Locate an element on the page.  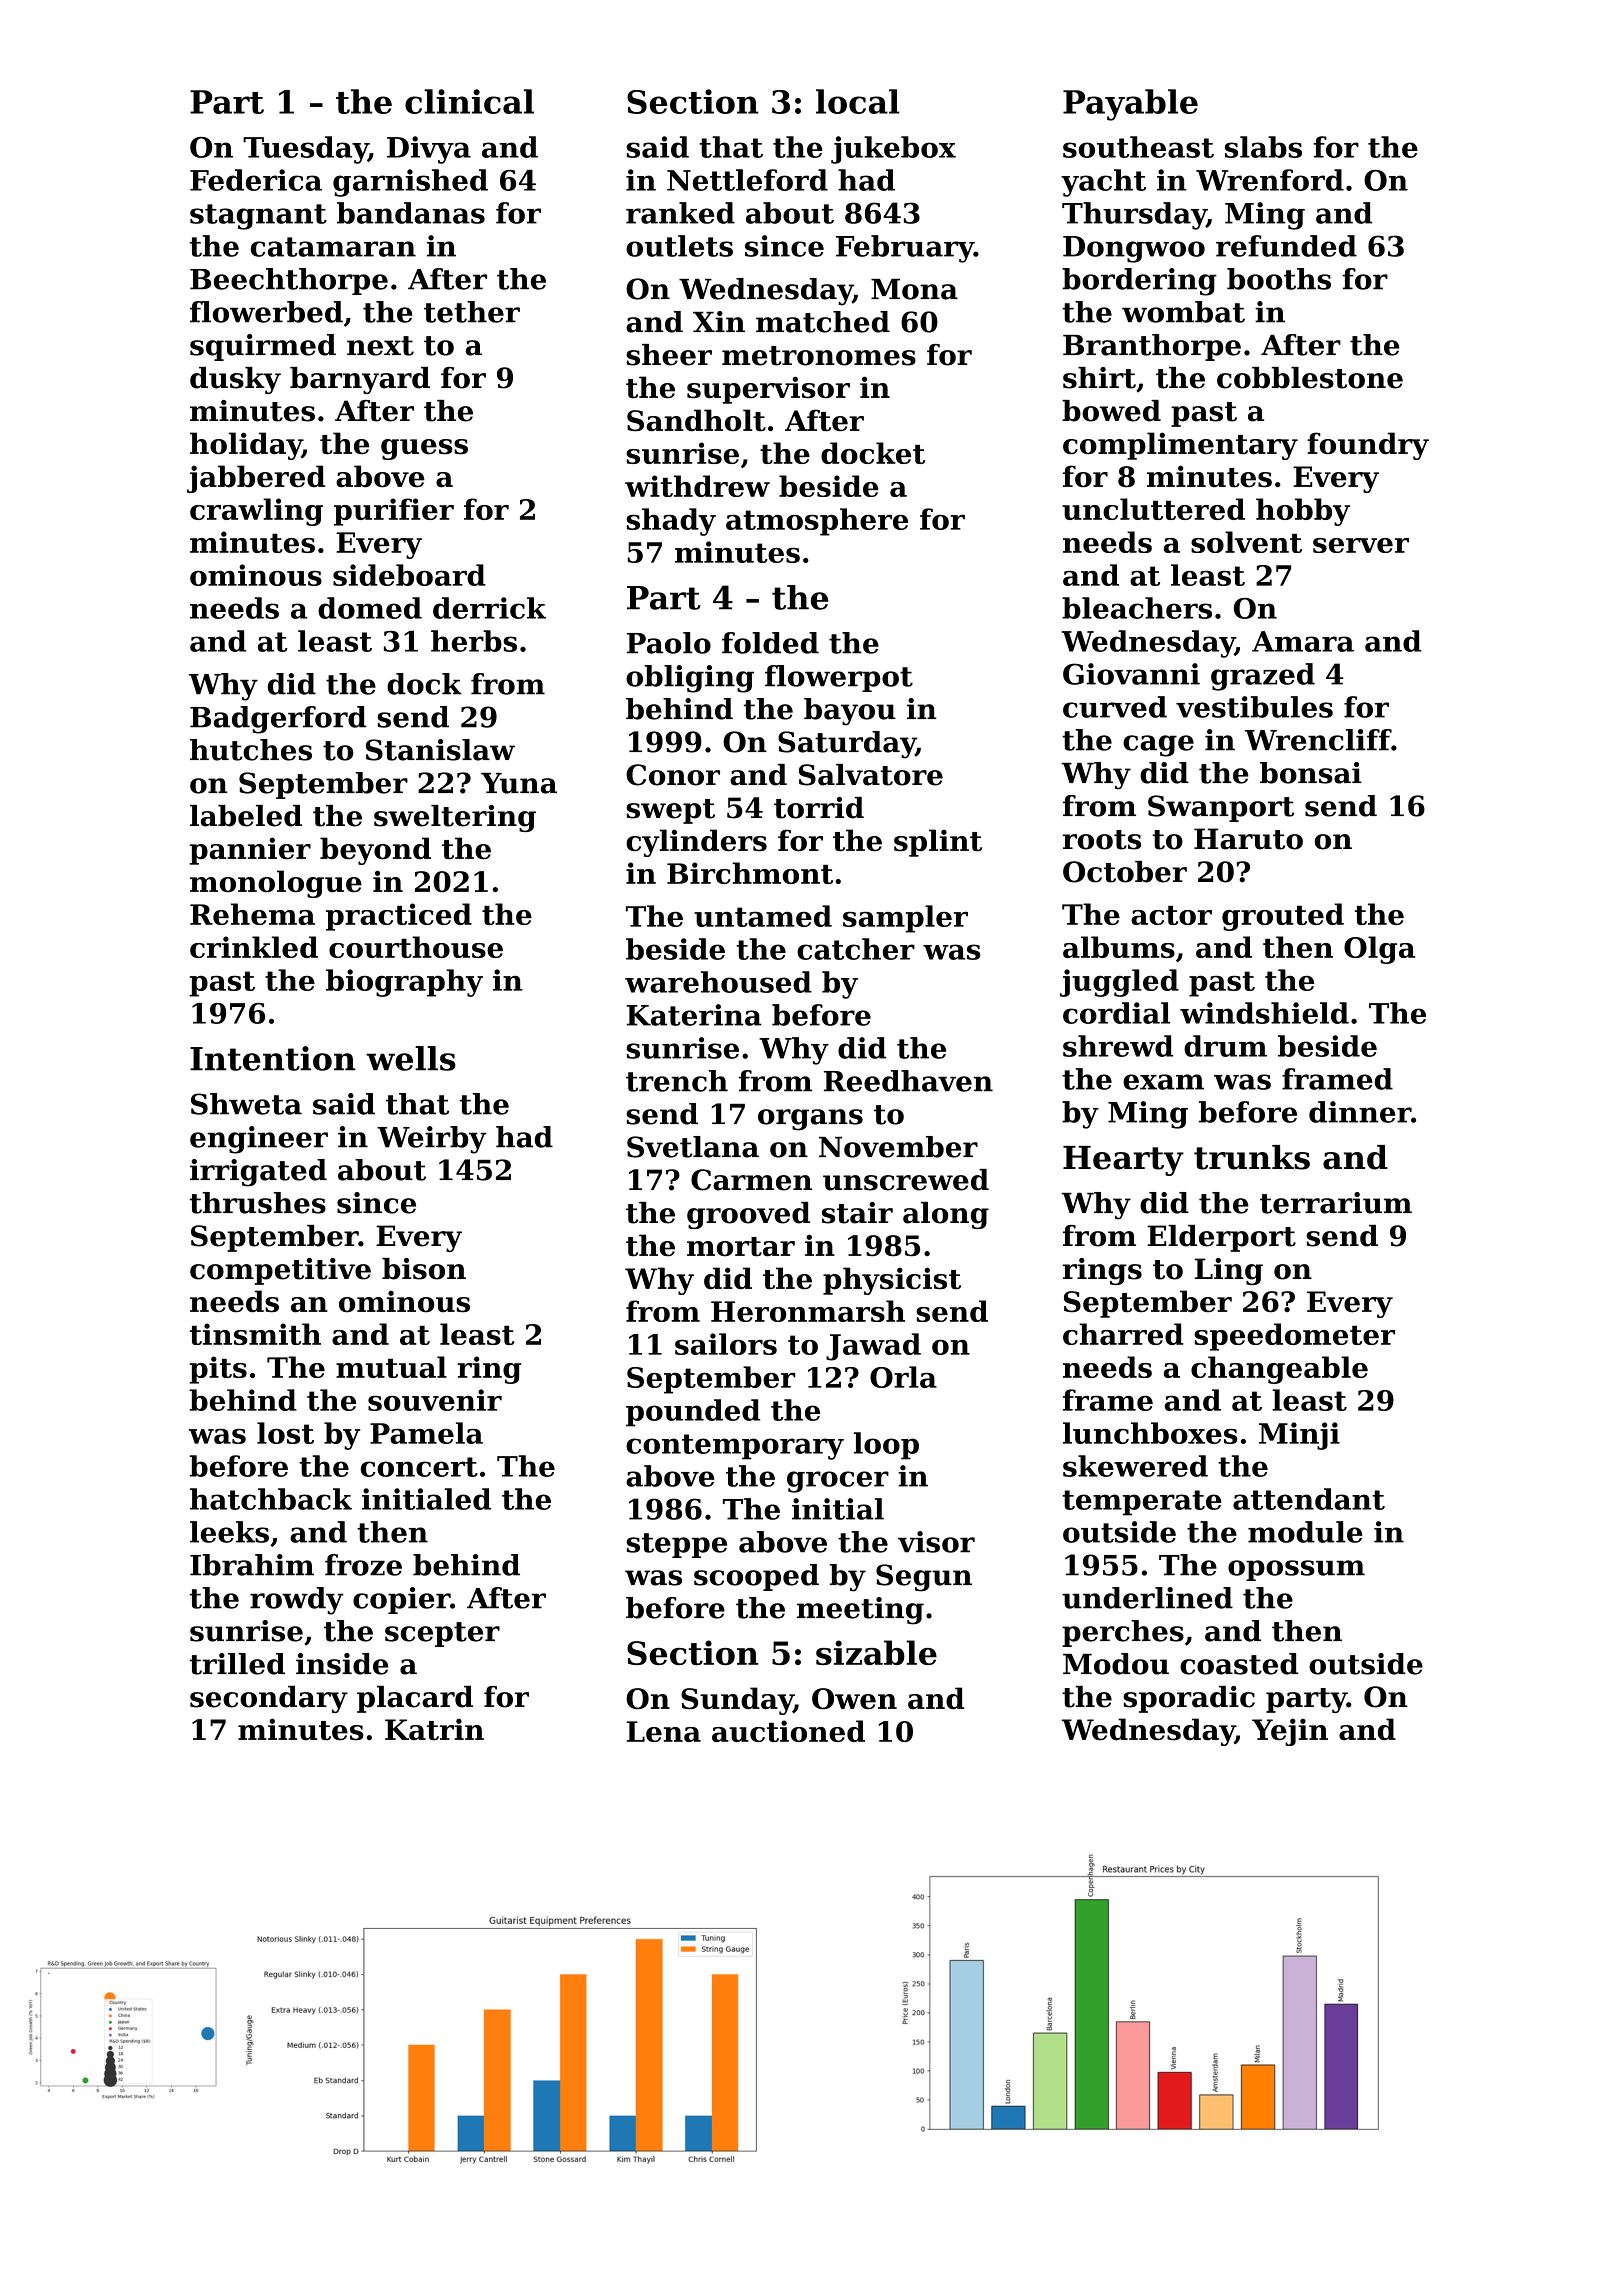
cordial is located at coordinates (1116, 1013).
